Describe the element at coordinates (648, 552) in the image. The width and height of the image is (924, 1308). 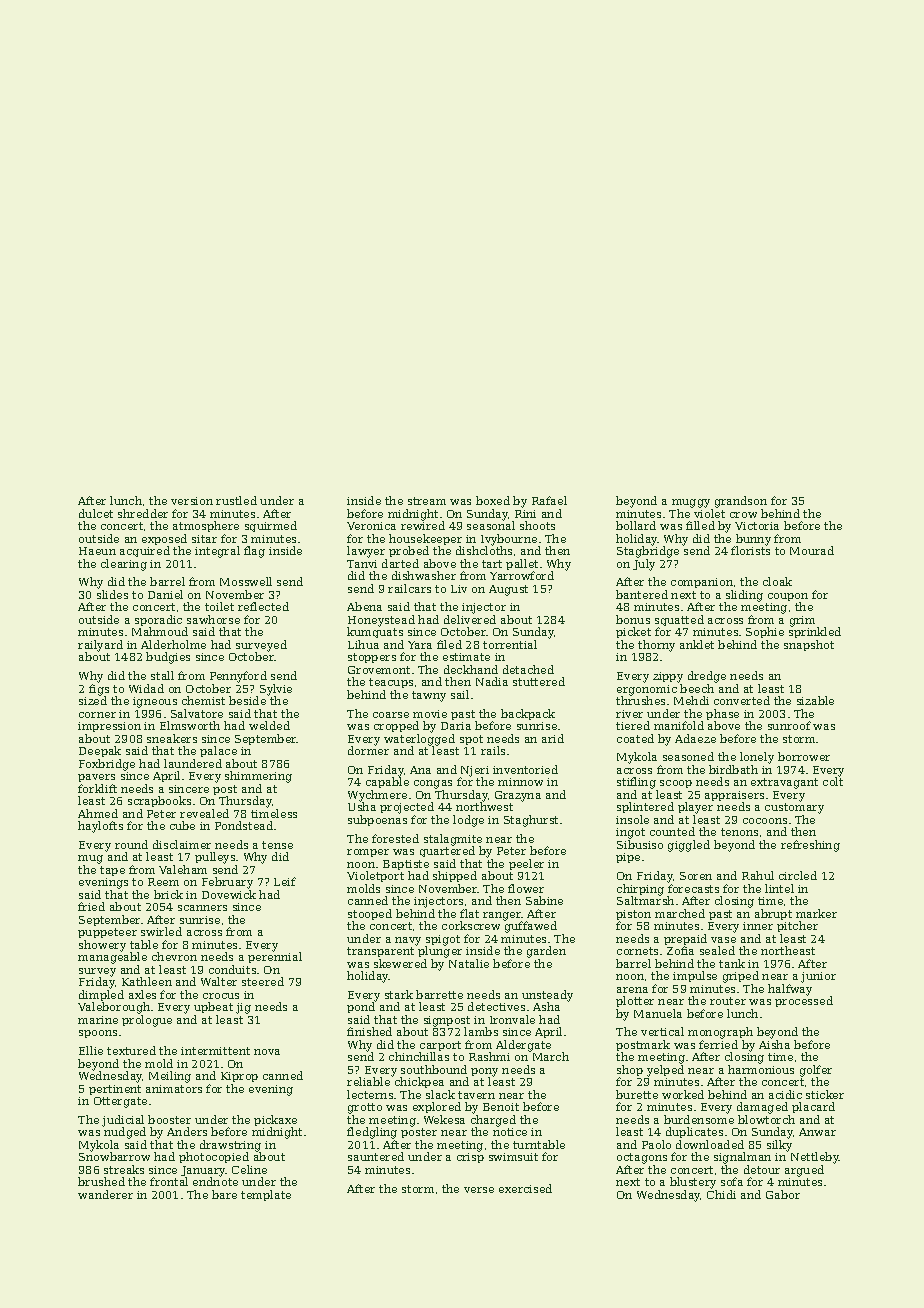
I see `Stagbridge` at that location.
